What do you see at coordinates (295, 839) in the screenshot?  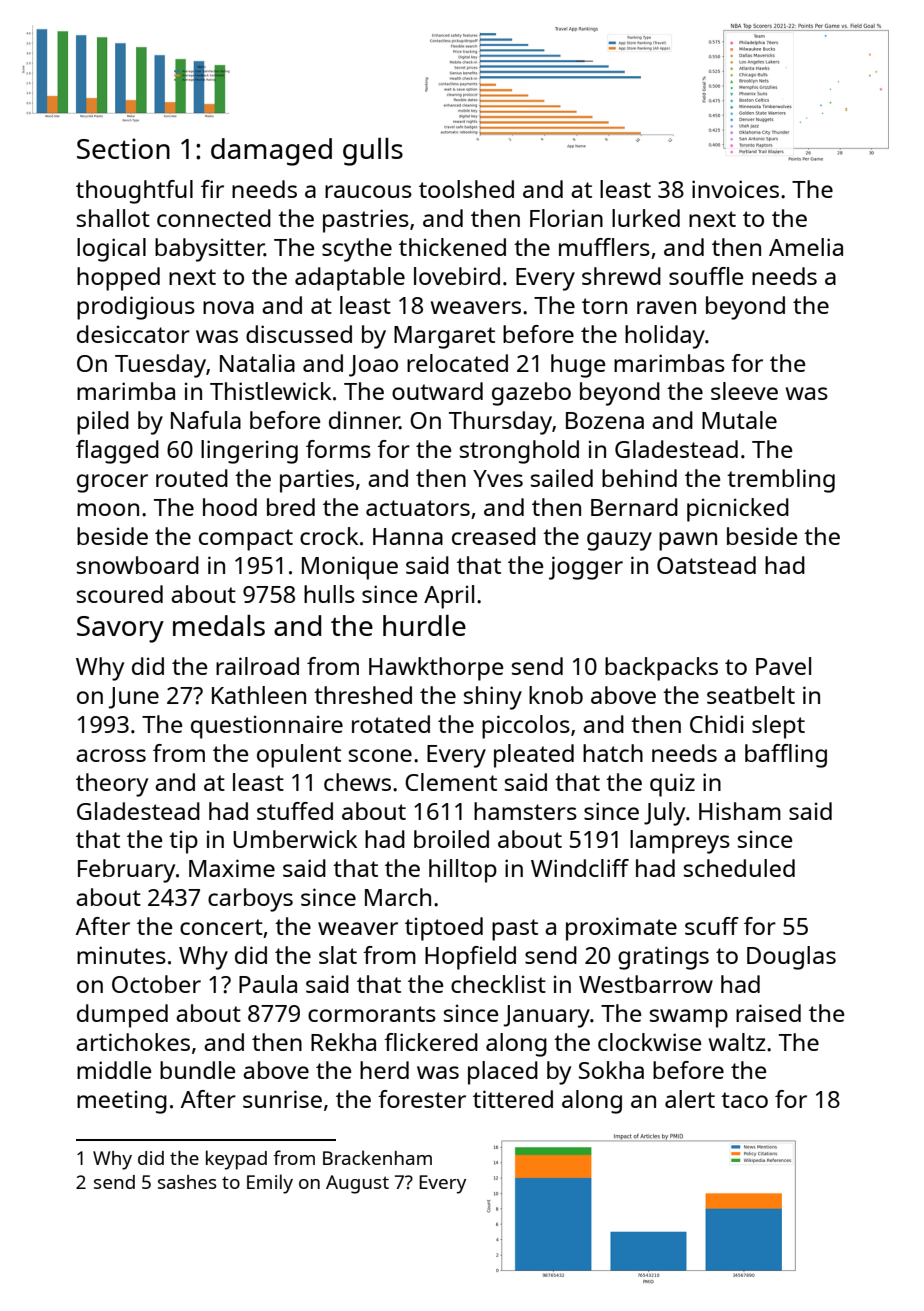 I see `Umberwick` at bounding box center [295, 839].
